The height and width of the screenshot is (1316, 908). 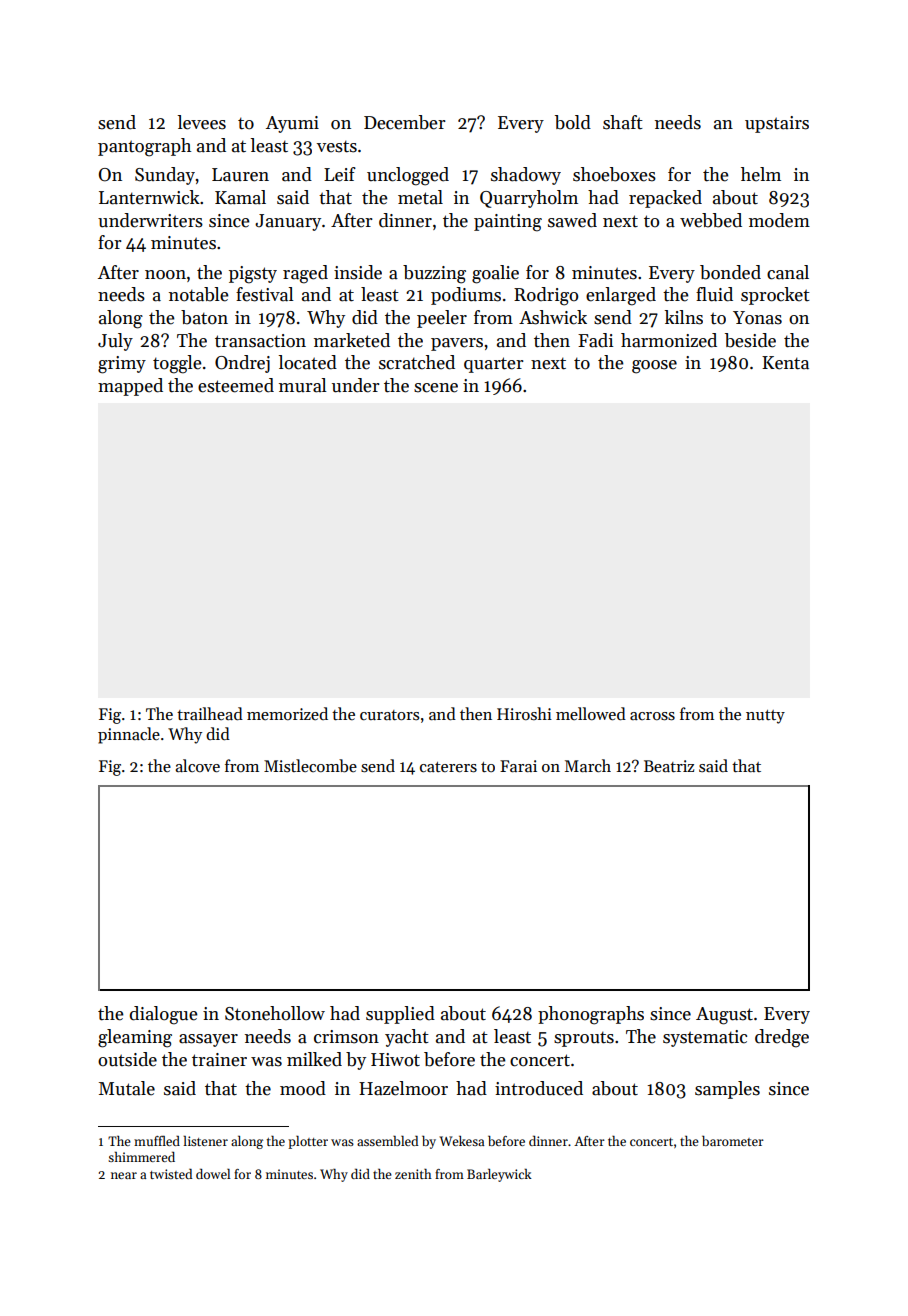 What do you see at coordinates (591, 1015) in the screenshot?
I see `phonographs` at bounding box center [591, 1015].
